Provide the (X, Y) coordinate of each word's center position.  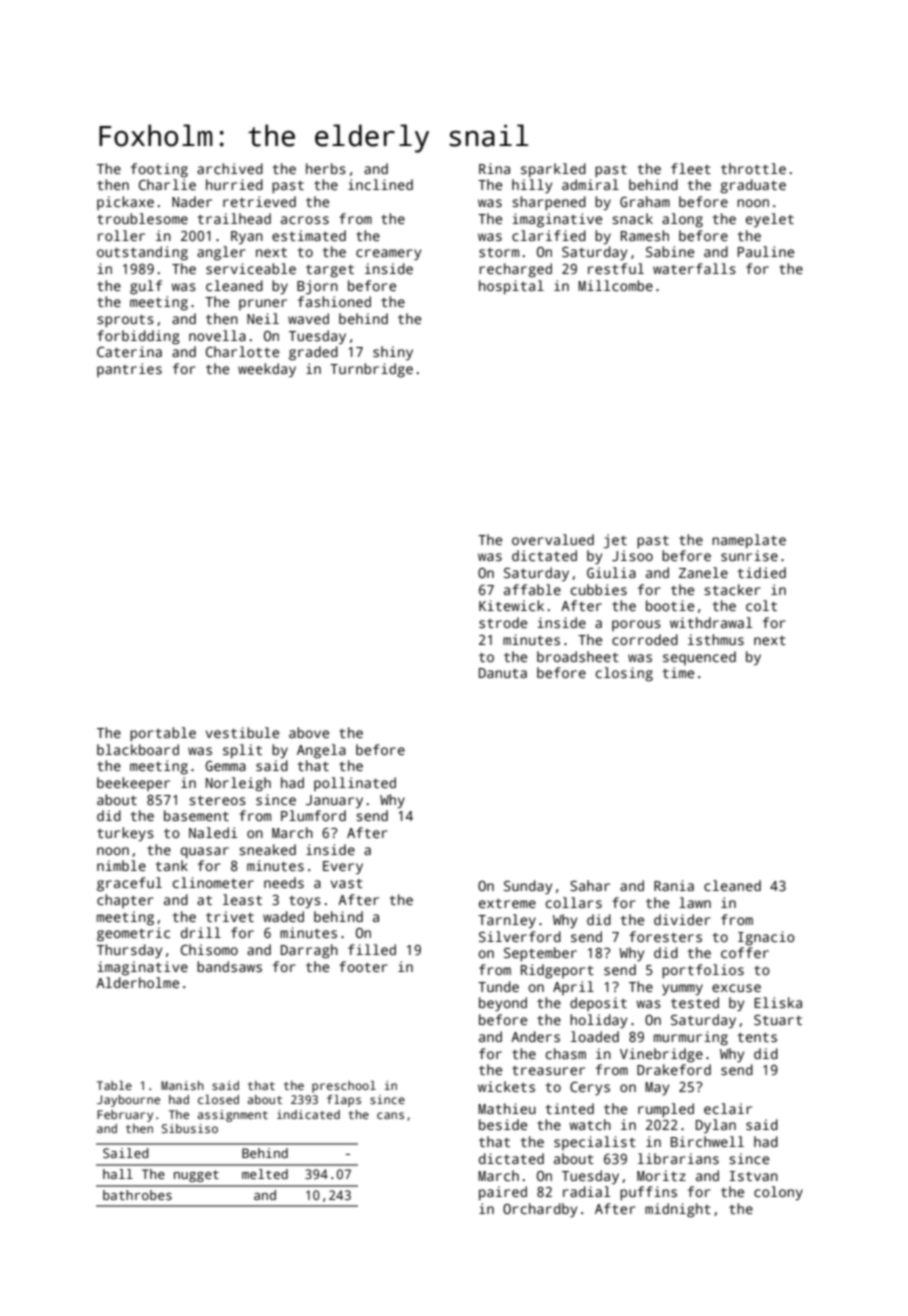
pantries (129, 370)
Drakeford (674, 1069)
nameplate (749, 541)
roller (121, 235)
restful (616, 268)
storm (499, 252)
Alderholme (137, 982)
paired (503, 1193)
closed (218, 1099)
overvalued (553, 539)
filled (372, 949)
